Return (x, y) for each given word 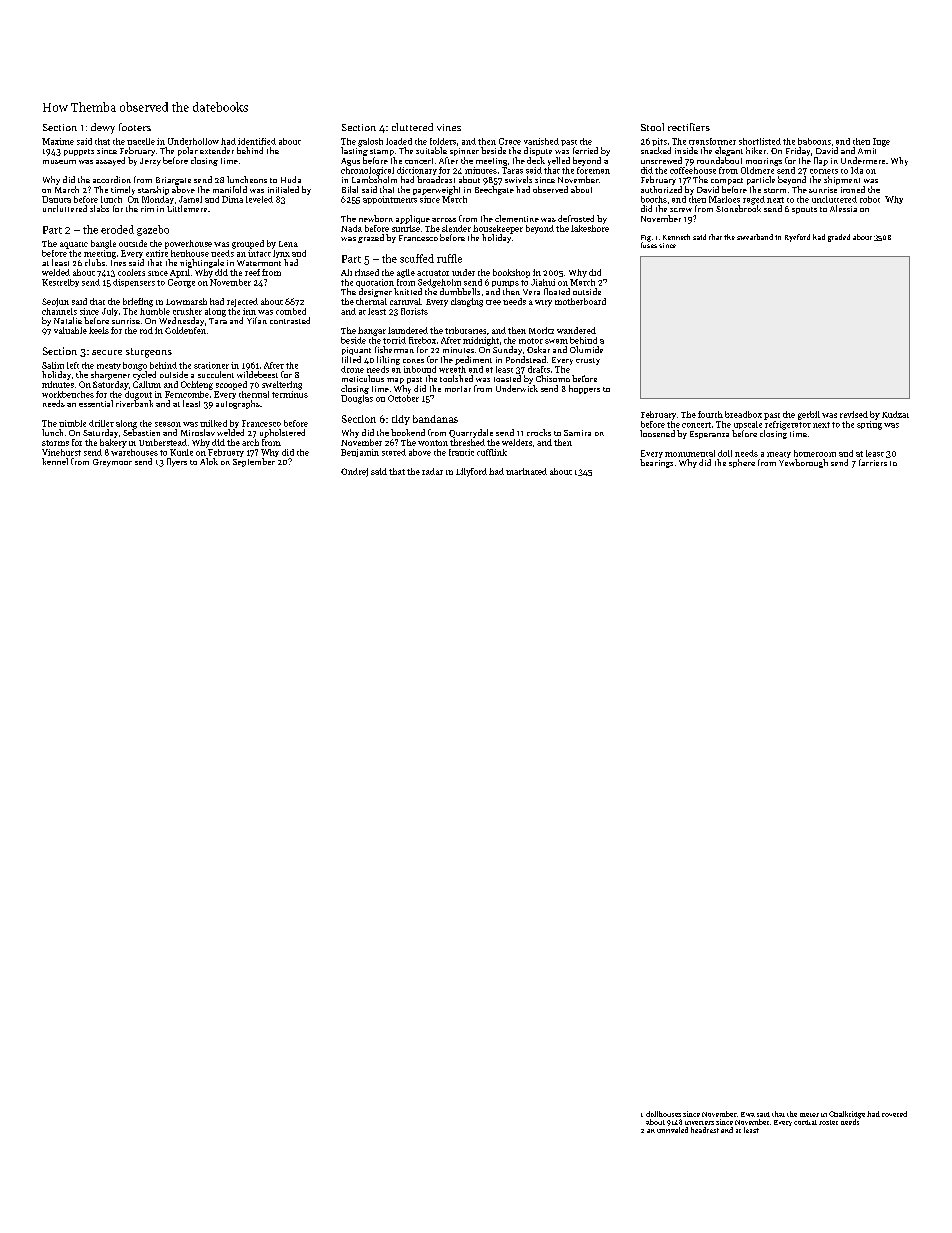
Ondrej (354, 472)
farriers (873, 462)
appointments (390, 200)
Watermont (259, 263)
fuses (649, 245)
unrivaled (672, 1130)
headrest (705, 1130)
